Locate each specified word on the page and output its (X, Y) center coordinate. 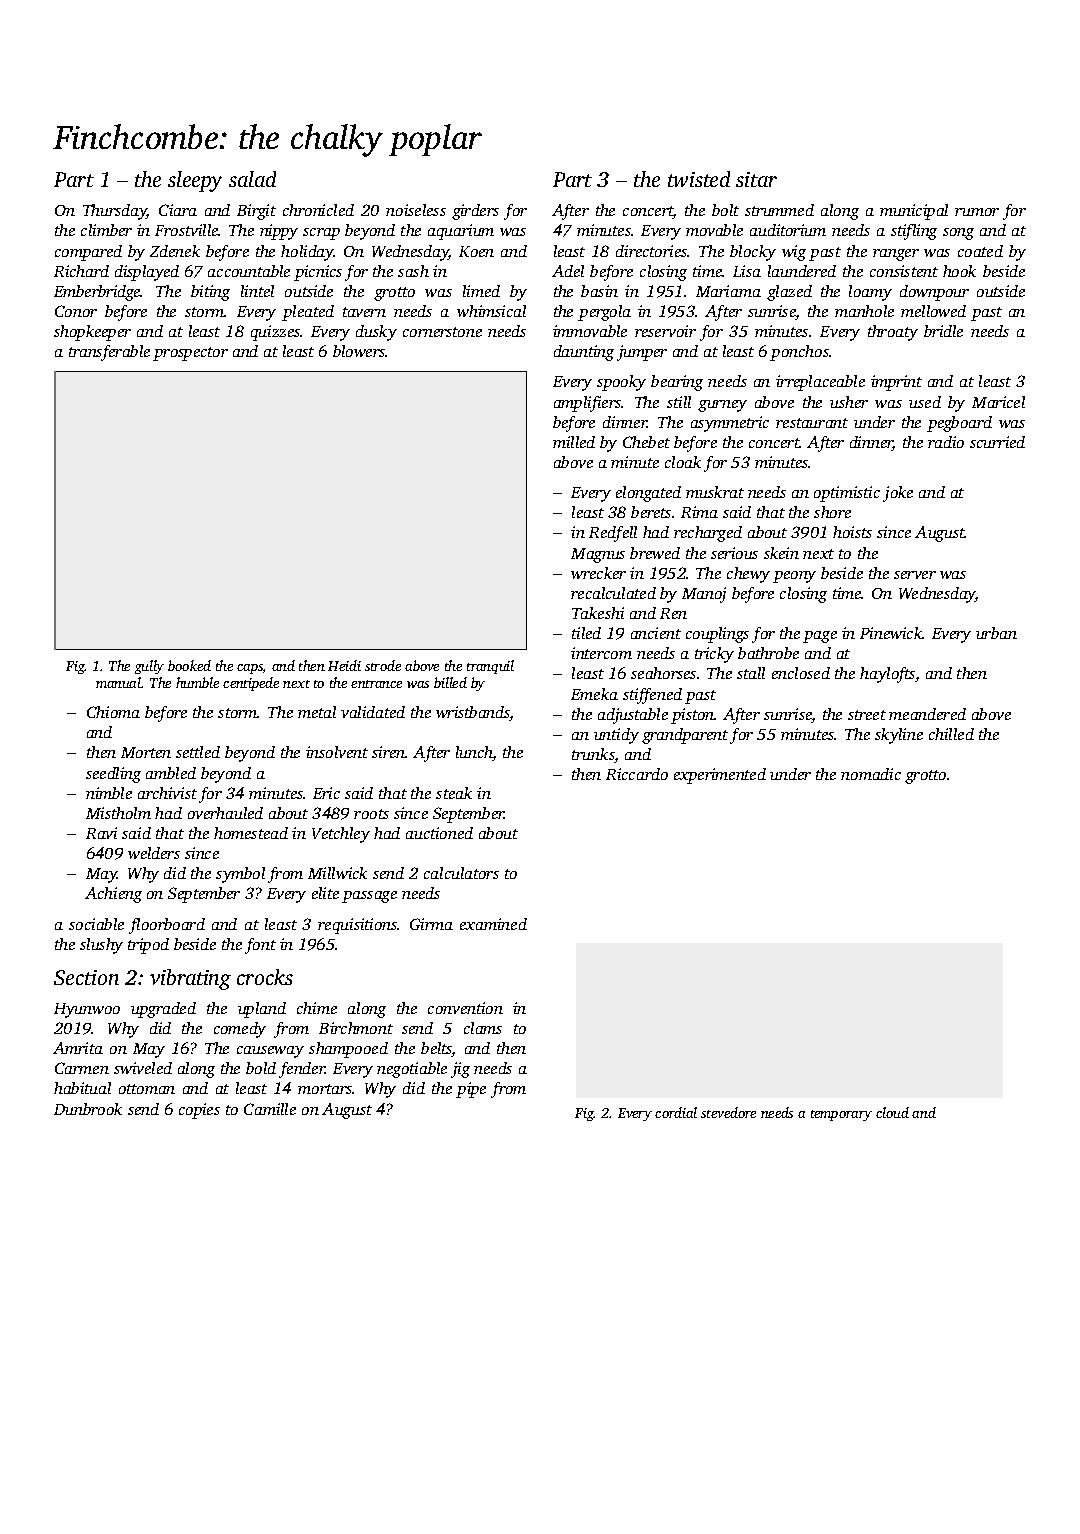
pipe (471, 1090)
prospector (190, 354)
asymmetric (730, 424)
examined (493, 924)
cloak (683, 462)
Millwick (337, 873)
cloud (892, 1112)
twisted (699, 179)
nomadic (871, 774)
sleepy (195, 181)
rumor (977, 212)
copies (199, 1111)
